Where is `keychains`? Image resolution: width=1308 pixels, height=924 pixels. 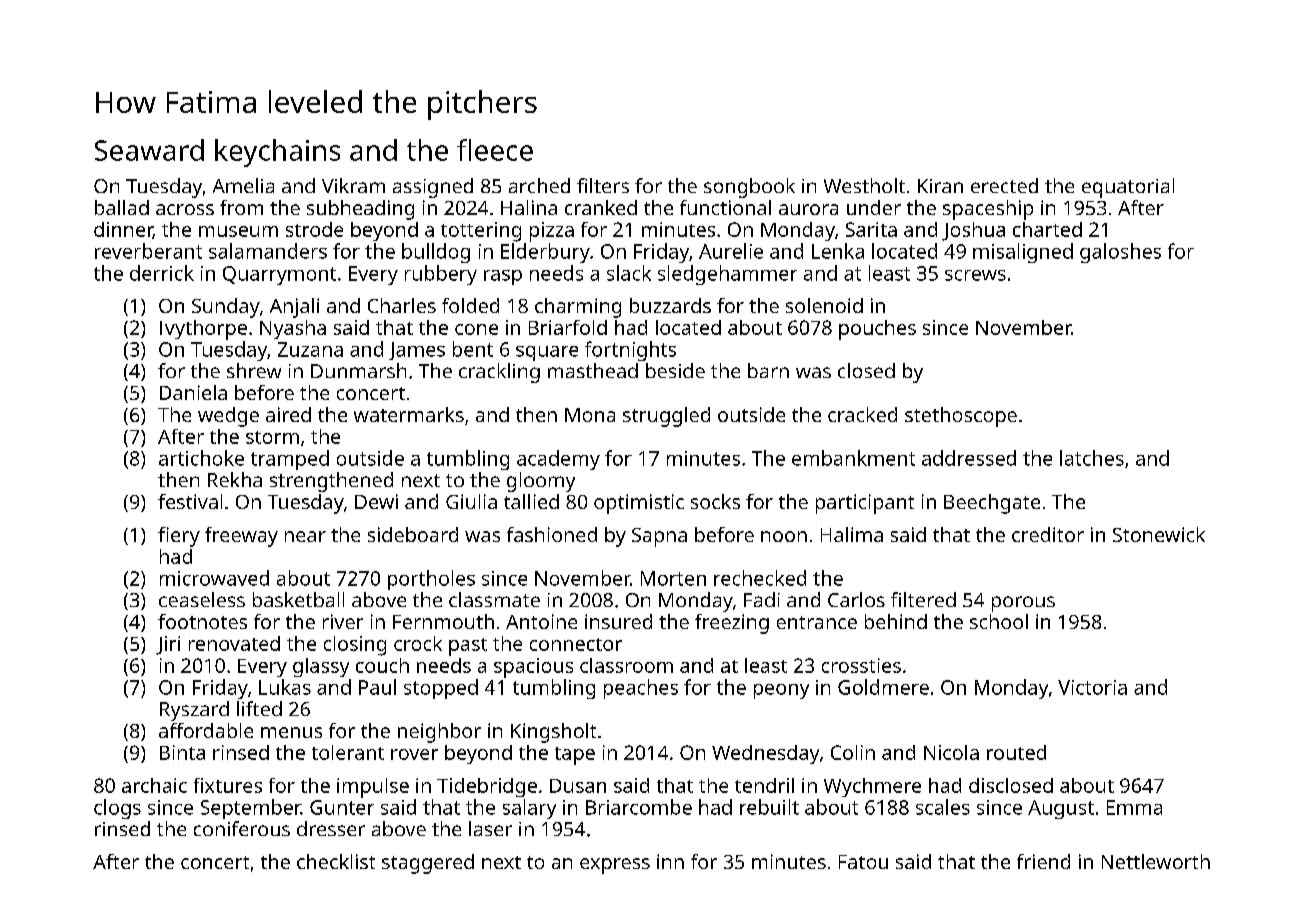 keychains is located at coordinates (277, 153).
